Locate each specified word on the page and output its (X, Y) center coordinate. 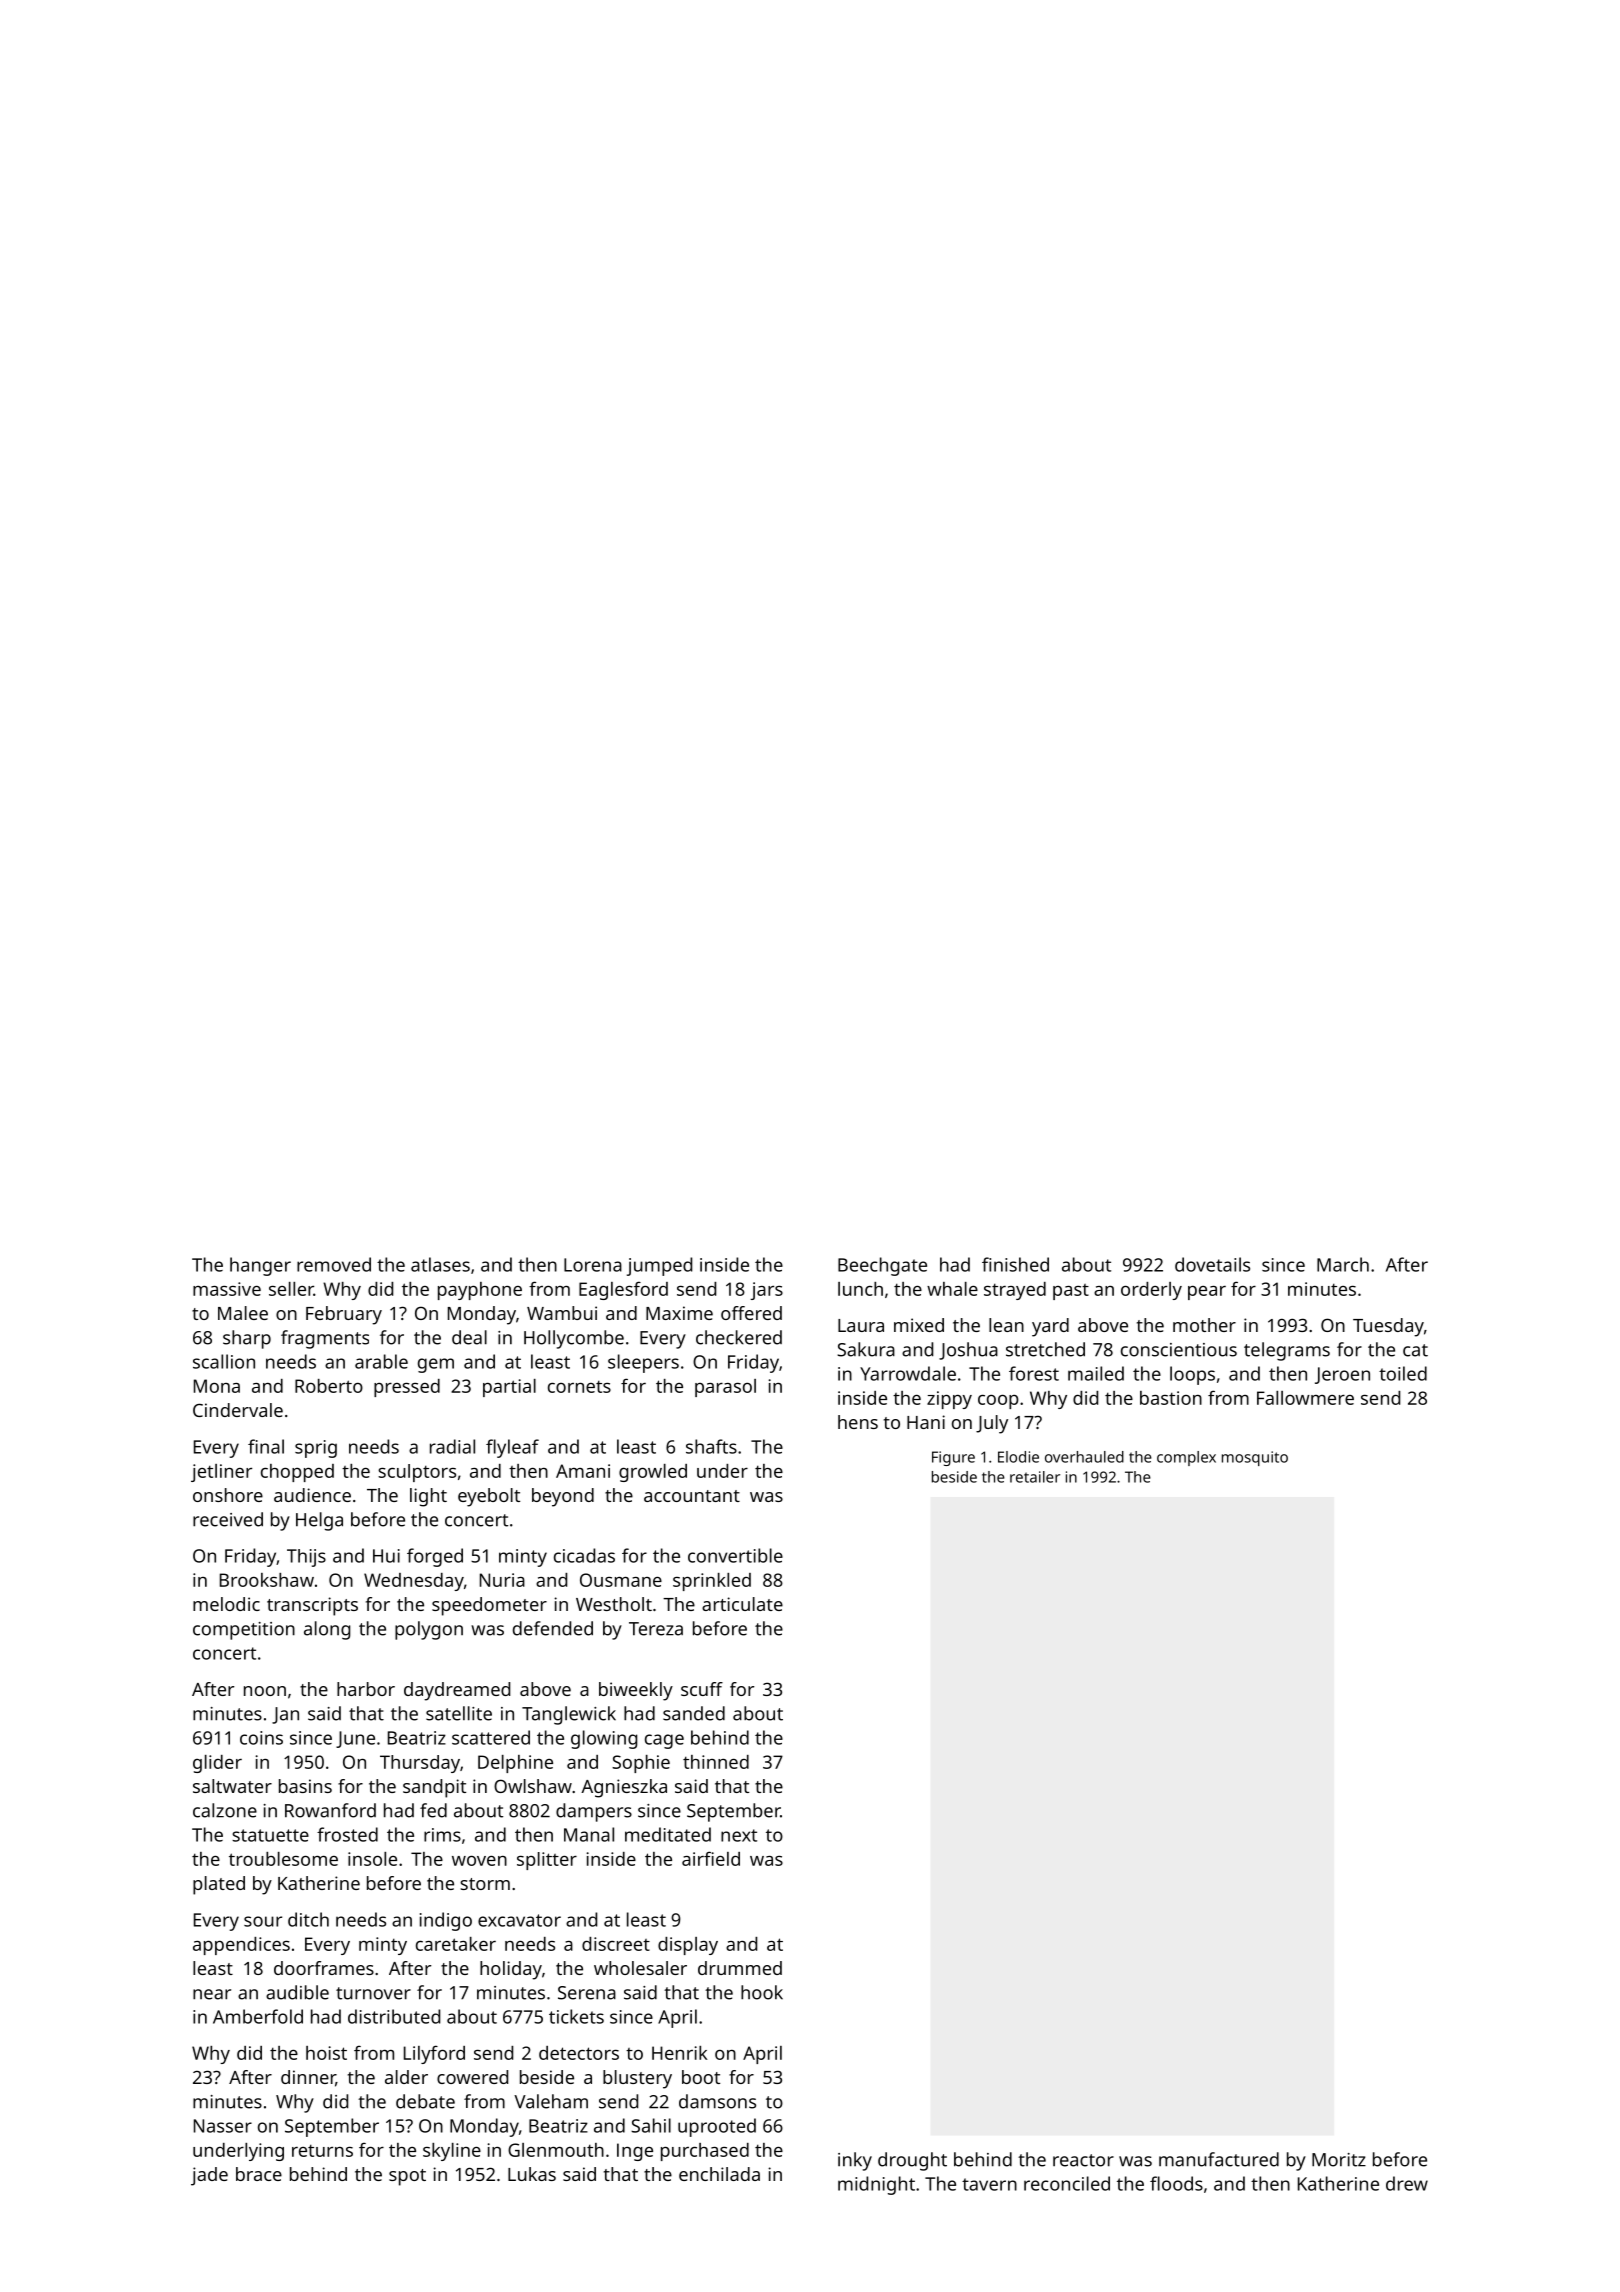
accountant (692, 1496)
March (1343, 1264)
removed (334, 1264)
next (739, 1835)
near (212, 1994)
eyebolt (489, 1497)
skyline (452, 2152)
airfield (711, 1858)
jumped (659, 1266)
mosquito (1255, 1458)
